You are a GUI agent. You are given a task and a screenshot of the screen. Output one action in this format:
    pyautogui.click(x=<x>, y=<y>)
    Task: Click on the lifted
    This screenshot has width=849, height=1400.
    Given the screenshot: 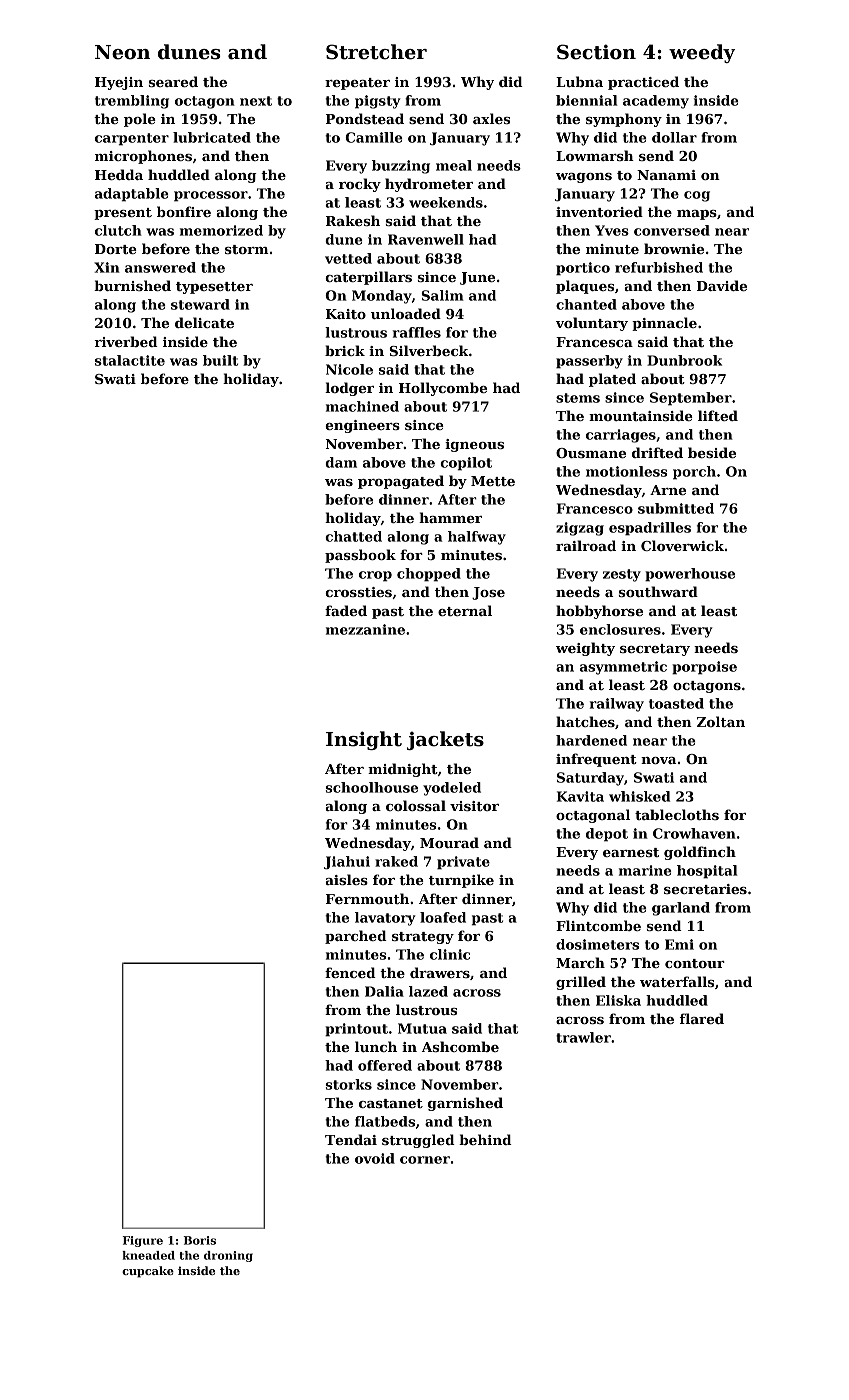 What is the action you would take?
    pyautogui.click(x=718, y=415)
